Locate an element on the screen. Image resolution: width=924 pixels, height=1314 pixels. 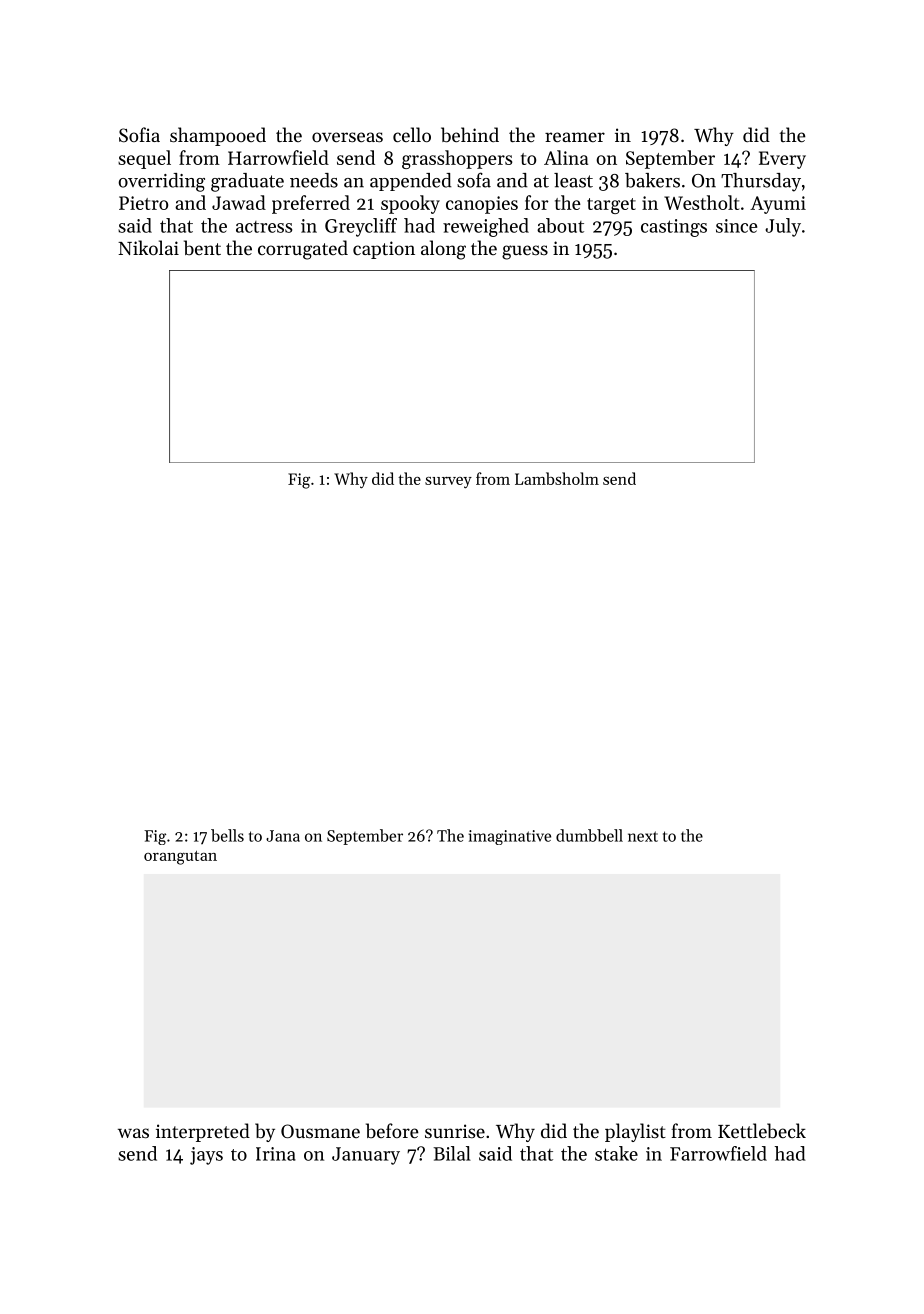
dumbbell is located at coordinates (589, 835).
